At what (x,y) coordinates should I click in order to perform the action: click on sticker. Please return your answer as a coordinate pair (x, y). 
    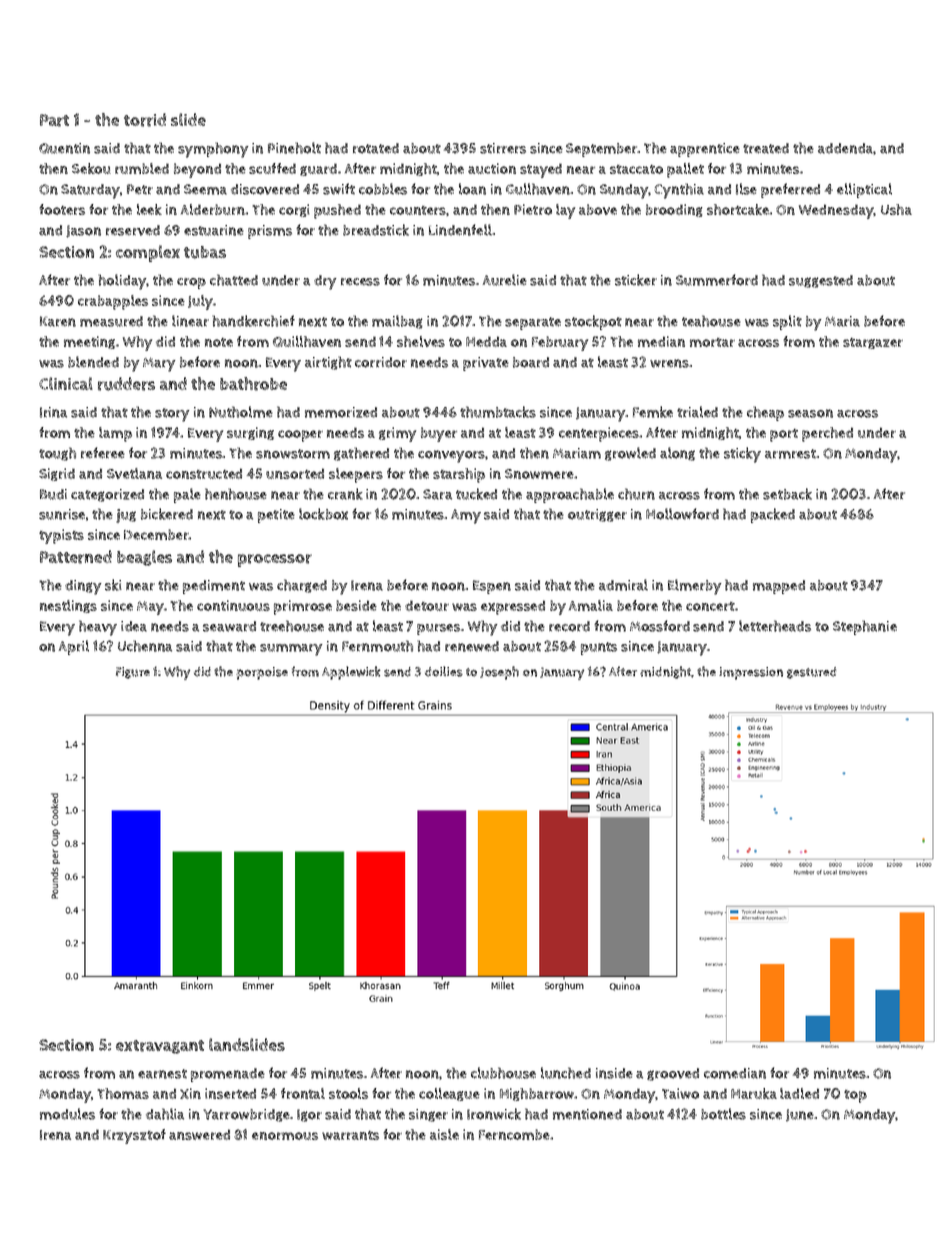
    Looking at the image, I should click on (636, 280).
